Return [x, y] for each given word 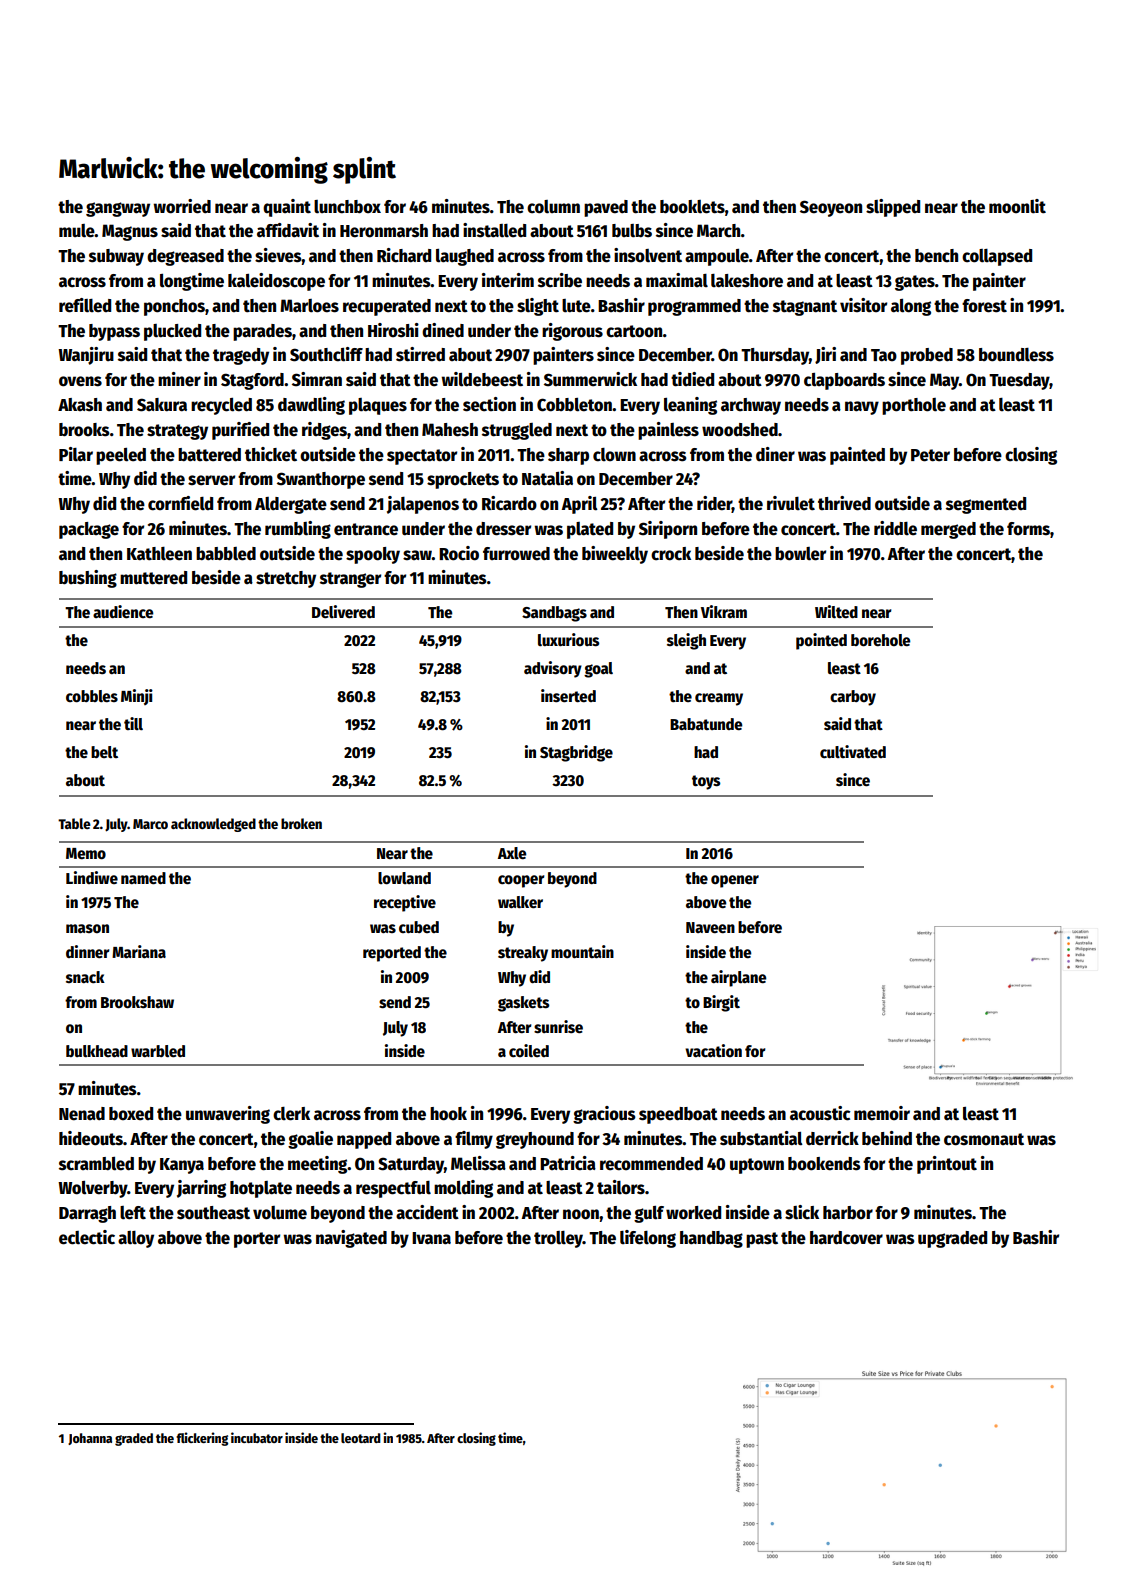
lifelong [648, 1239]
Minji [137, 697]
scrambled [96, 1164]
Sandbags [554, 614]
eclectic [87, 1237]
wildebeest [482, 379]
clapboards [844, 381]
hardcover [846, 1238]
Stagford [252, 381]
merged [948, 530]
